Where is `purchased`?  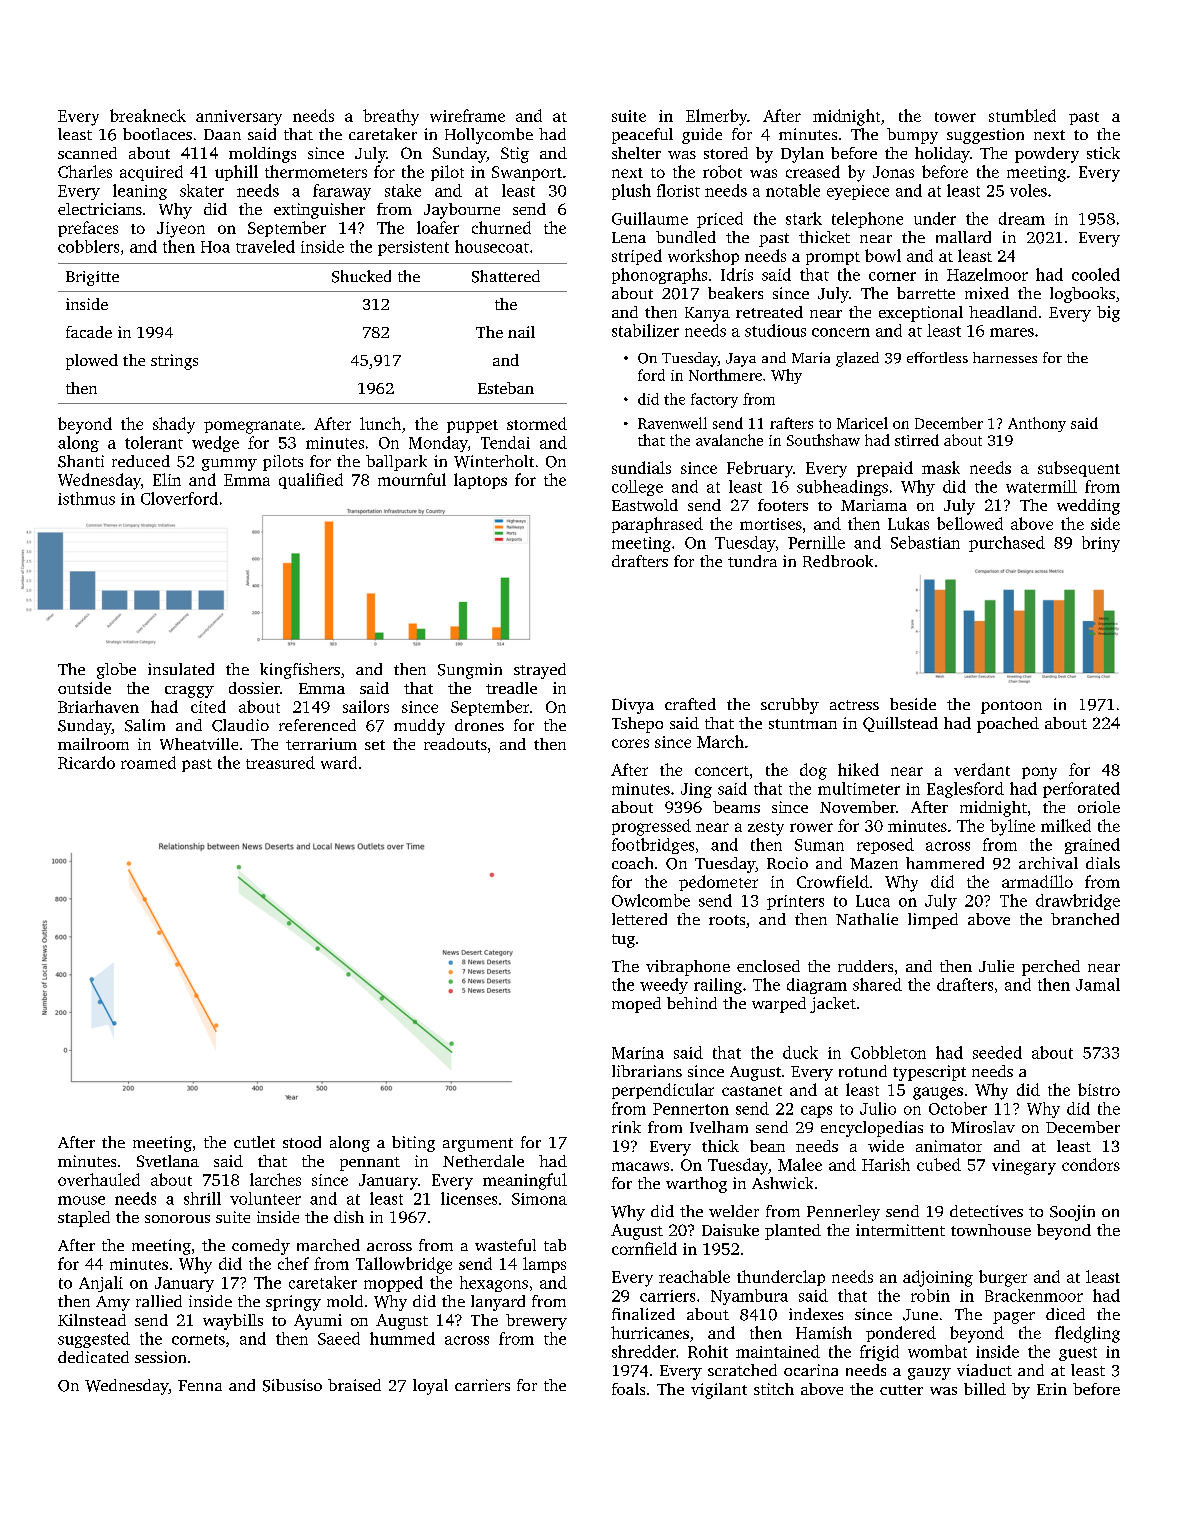
purchased is located at coordinates (1007, 544).
